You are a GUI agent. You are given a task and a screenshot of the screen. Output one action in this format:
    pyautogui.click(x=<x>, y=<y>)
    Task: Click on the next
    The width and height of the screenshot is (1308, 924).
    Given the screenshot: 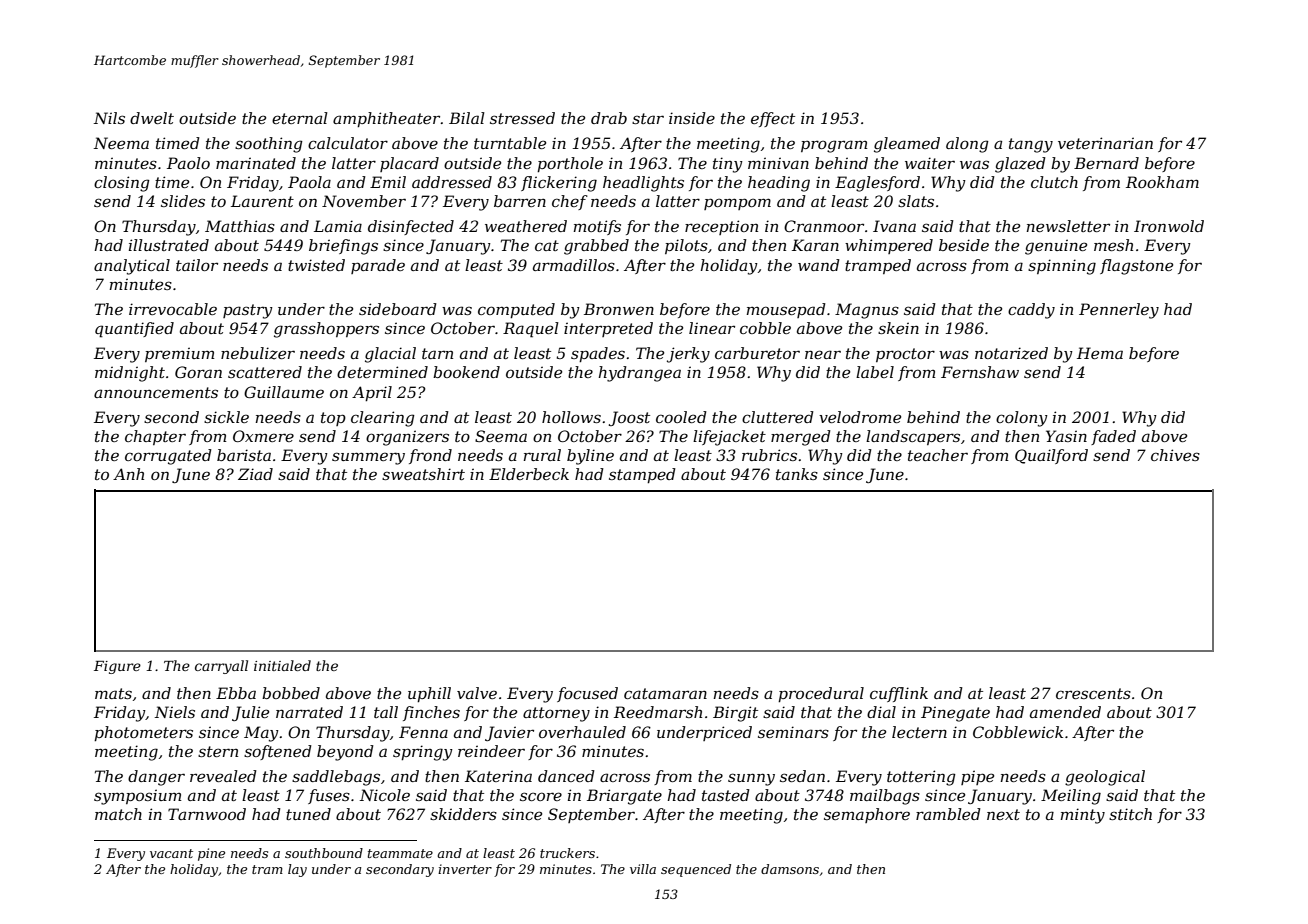 What is the action you would take?
    pyautogui.click(x=1003, y=814)
